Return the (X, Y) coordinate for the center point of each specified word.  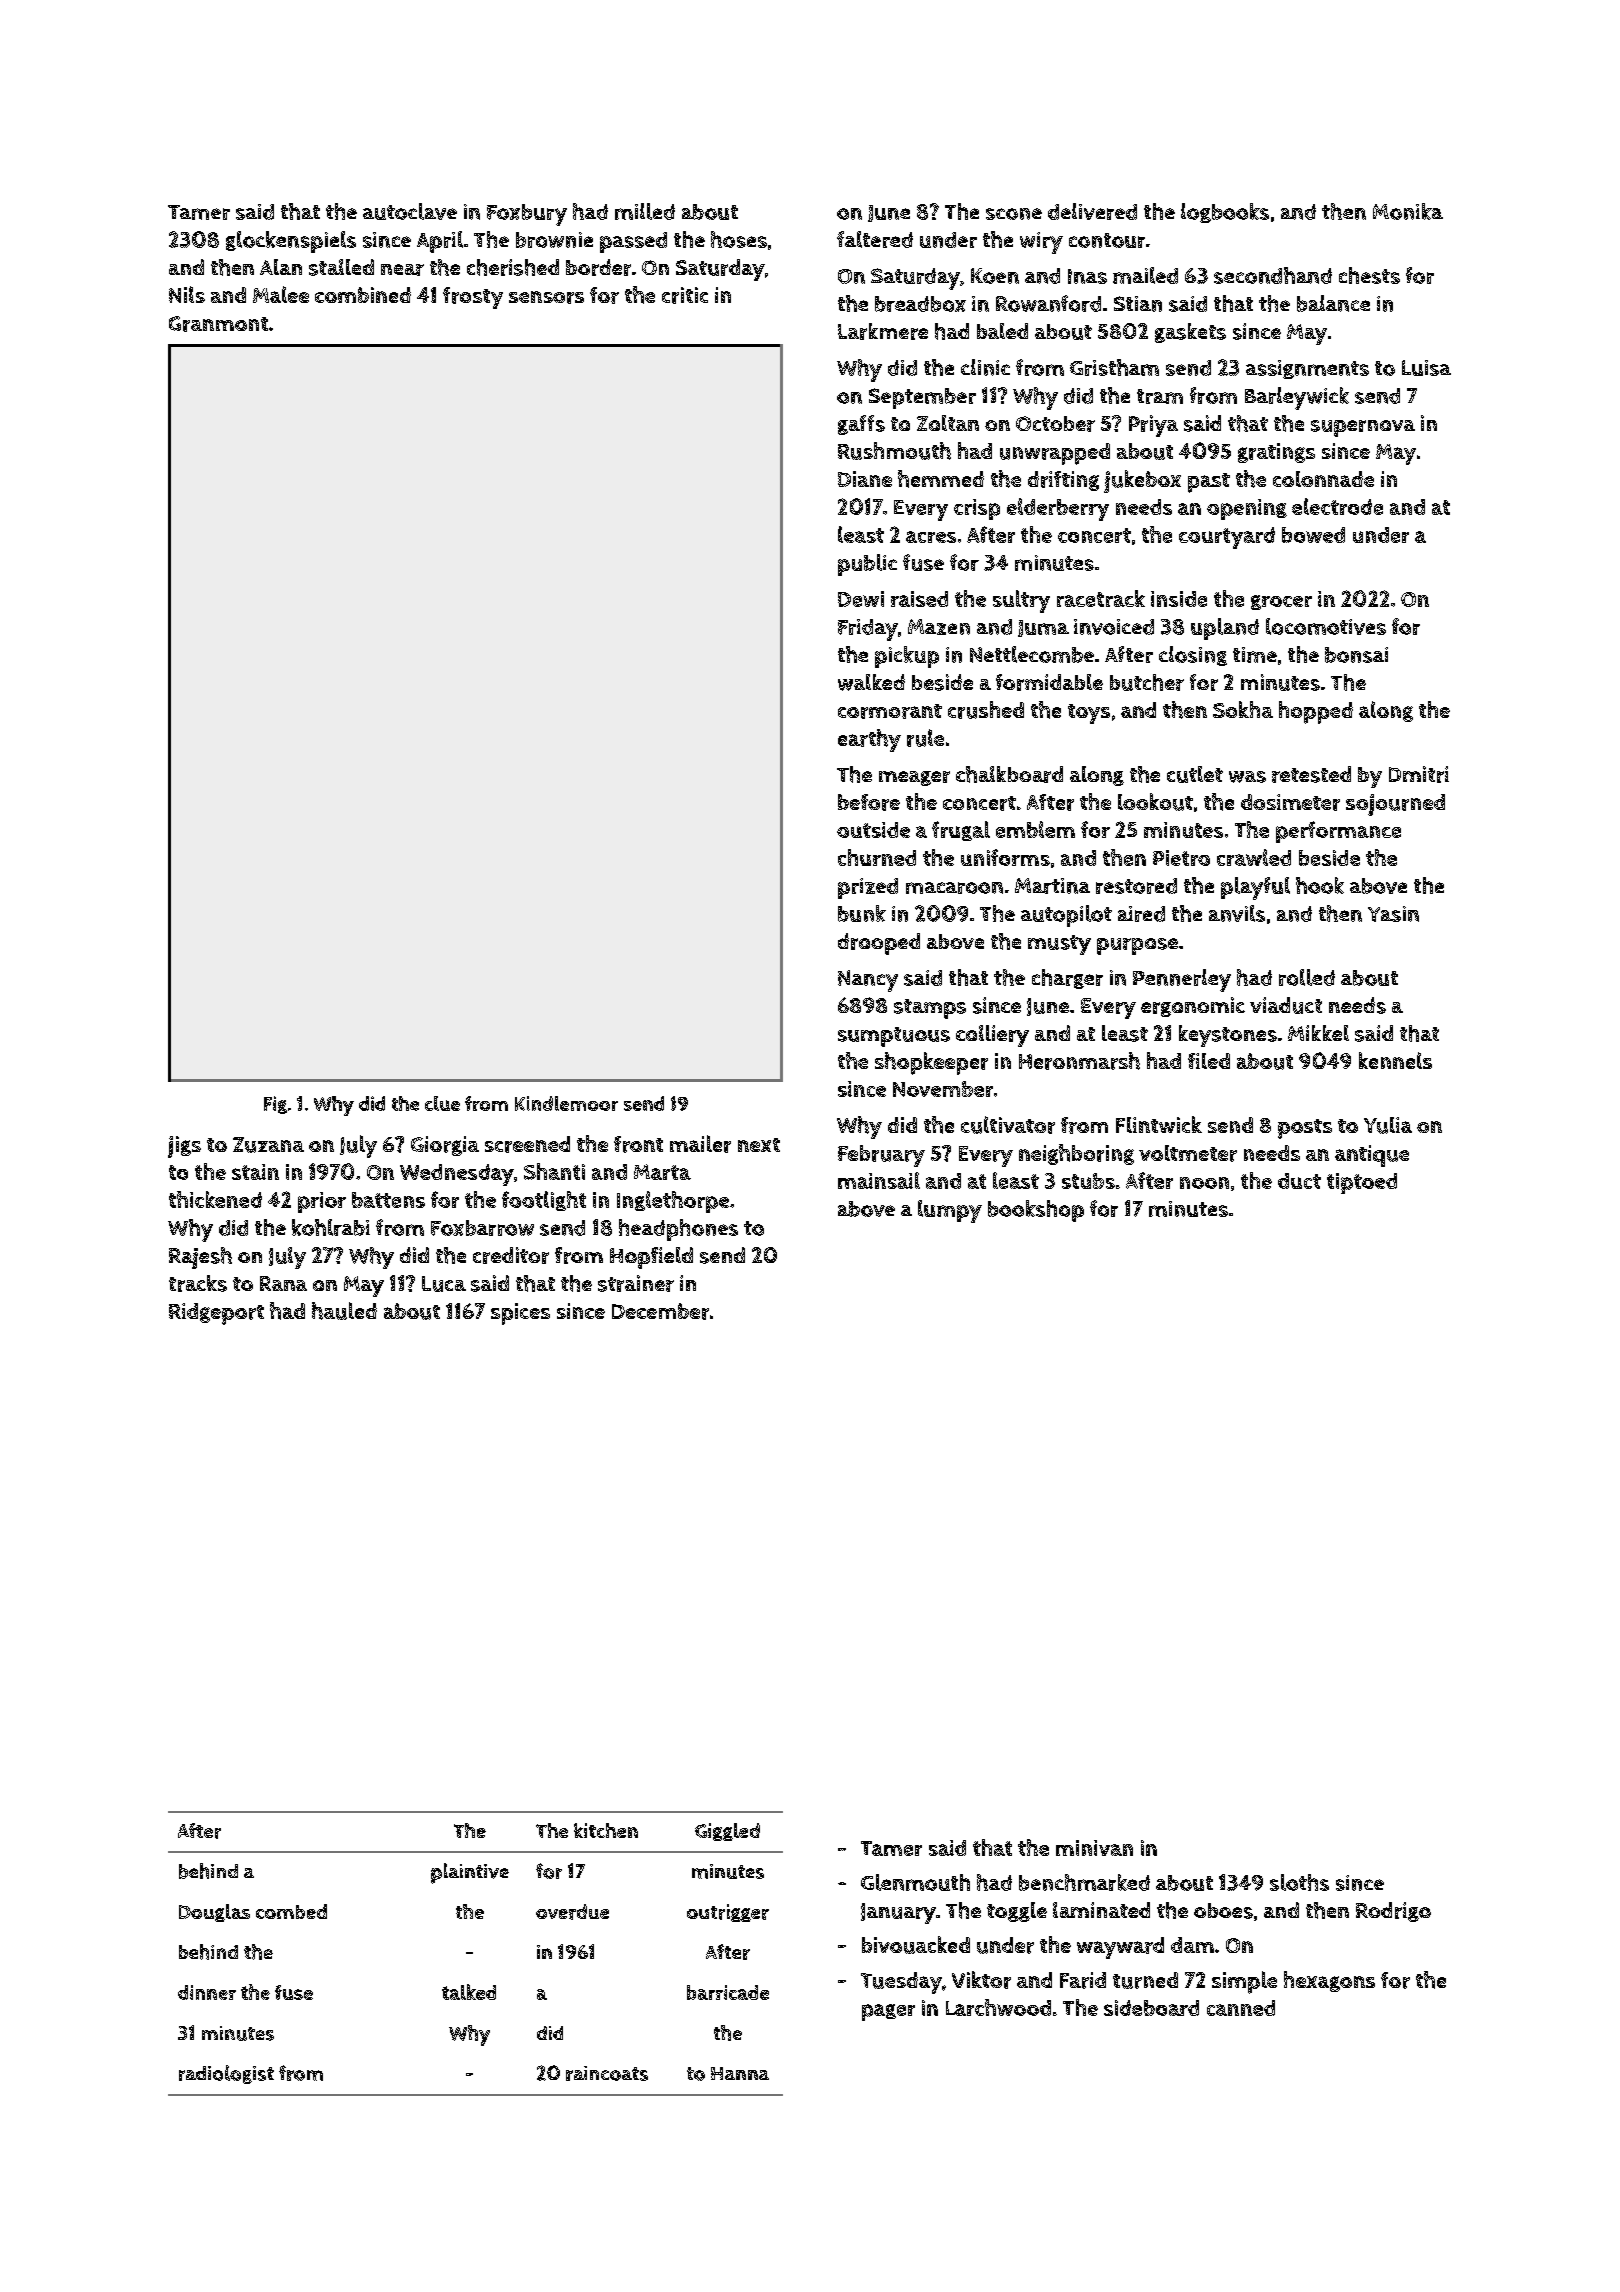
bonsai (1356, 655)
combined (363, 295)
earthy (869, 740)
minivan (1094, 1848)
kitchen (606, 1830)
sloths (1299, 1882)
